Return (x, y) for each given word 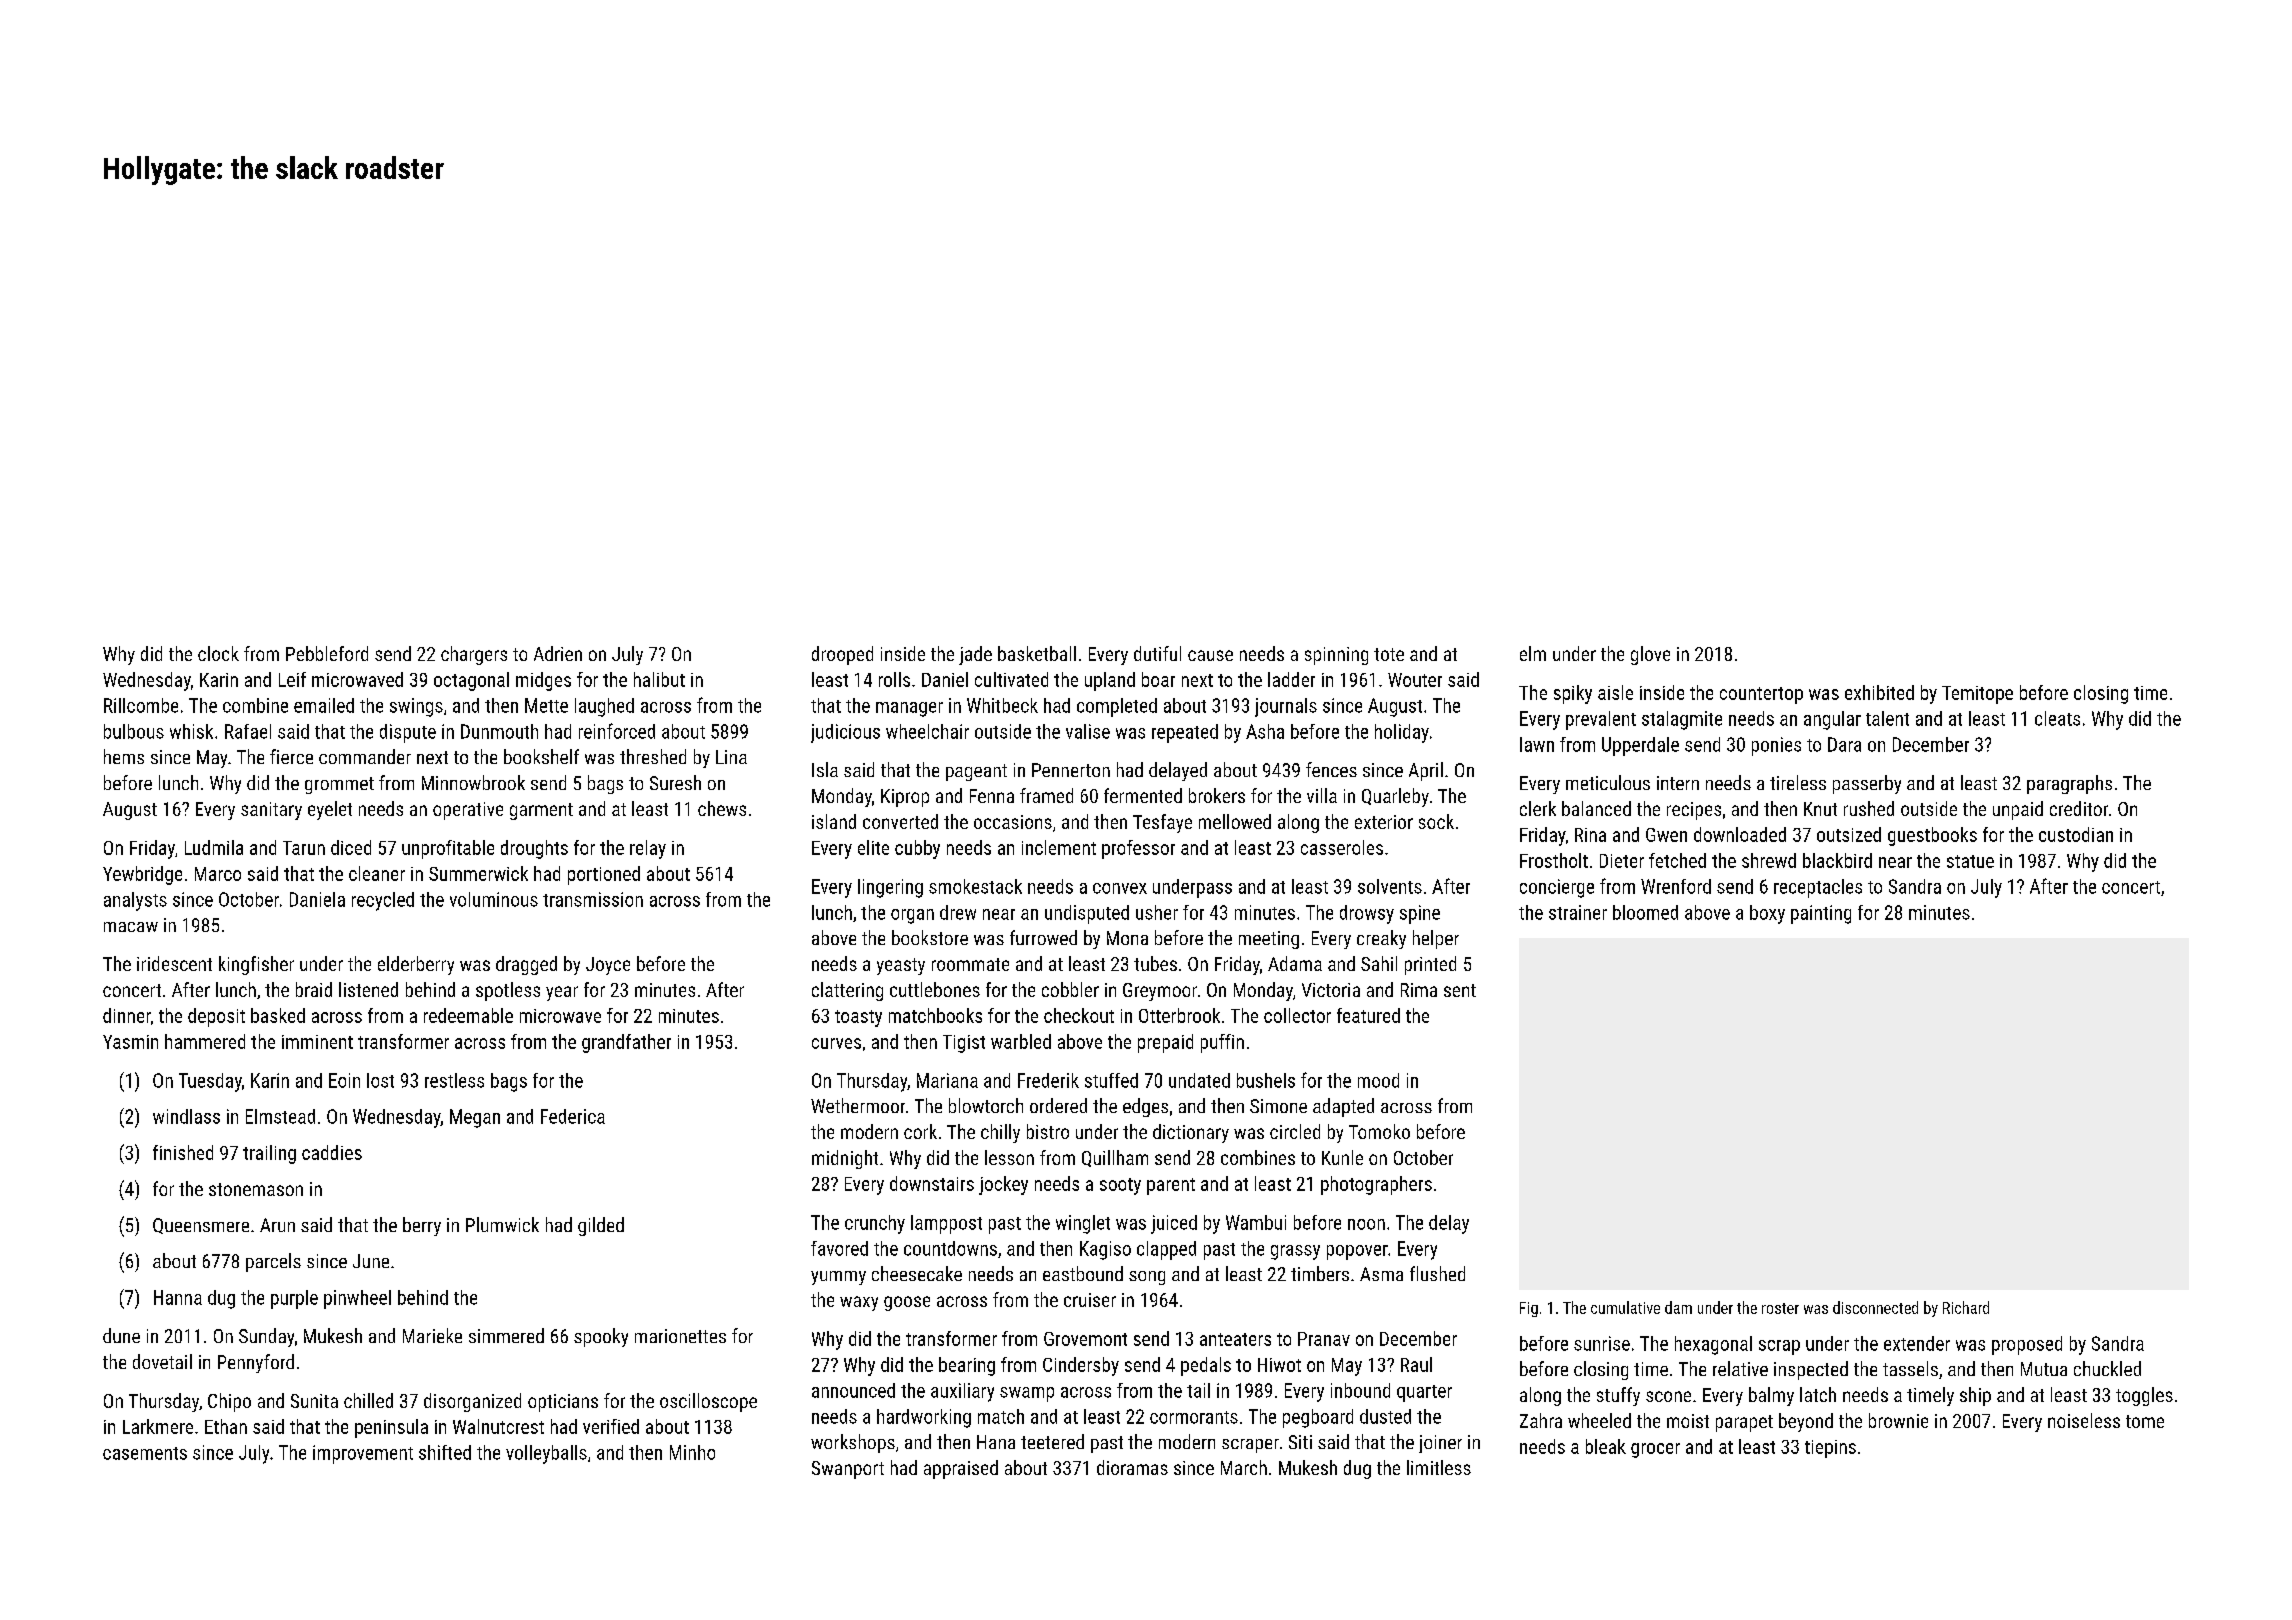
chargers (474, 655)
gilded (601, 1226)
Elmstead (280, 1116)
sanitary (271, 811)
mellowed (1235, 821)
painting (1821, 914)
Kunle (1342, 1157)
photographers (1376, 1185)
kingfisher (256, 965)
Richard (1966, 1307)
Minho (692, 1452)
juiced (1174, 1224)
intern (1678, 783)
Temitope (1977, 695)
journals (1286, 707)
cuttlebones (935, 989)
